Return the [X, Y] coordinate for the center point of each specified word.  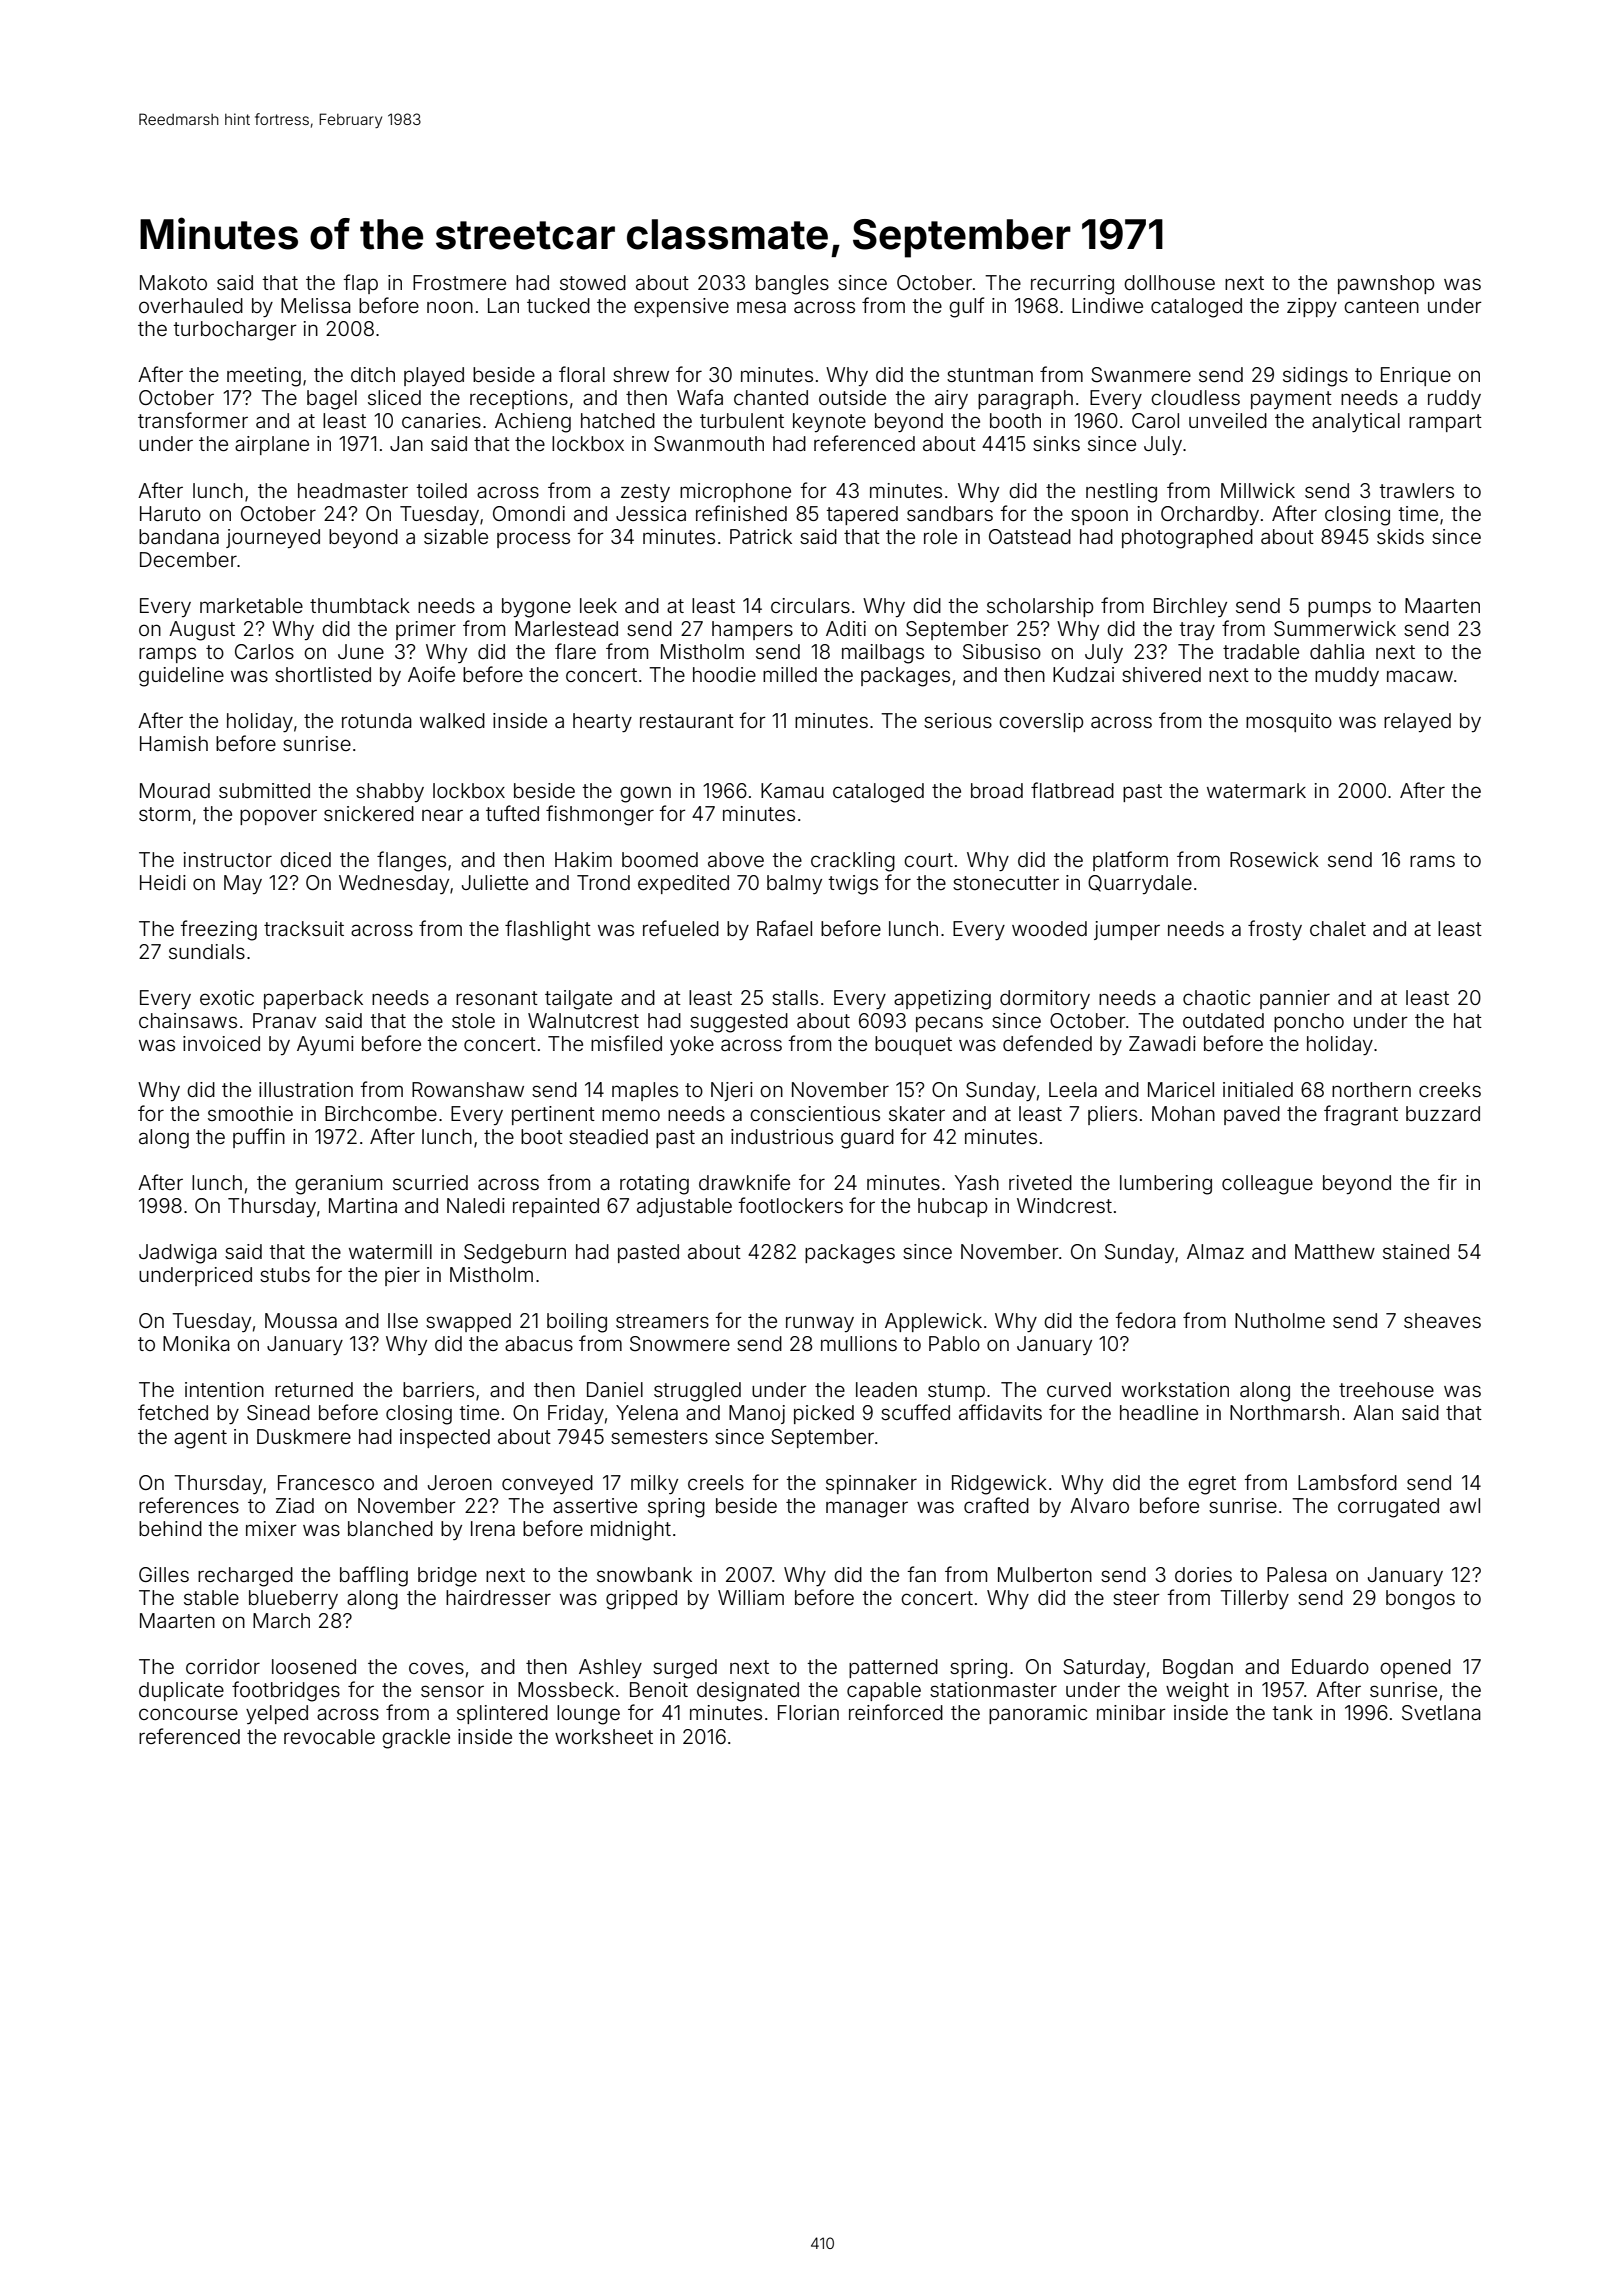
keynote [829, 422]
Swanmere [1141, 375]
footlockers [790, 1205]
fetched [173, 1412]
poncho [1309, 1022]
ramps [167, 655]
